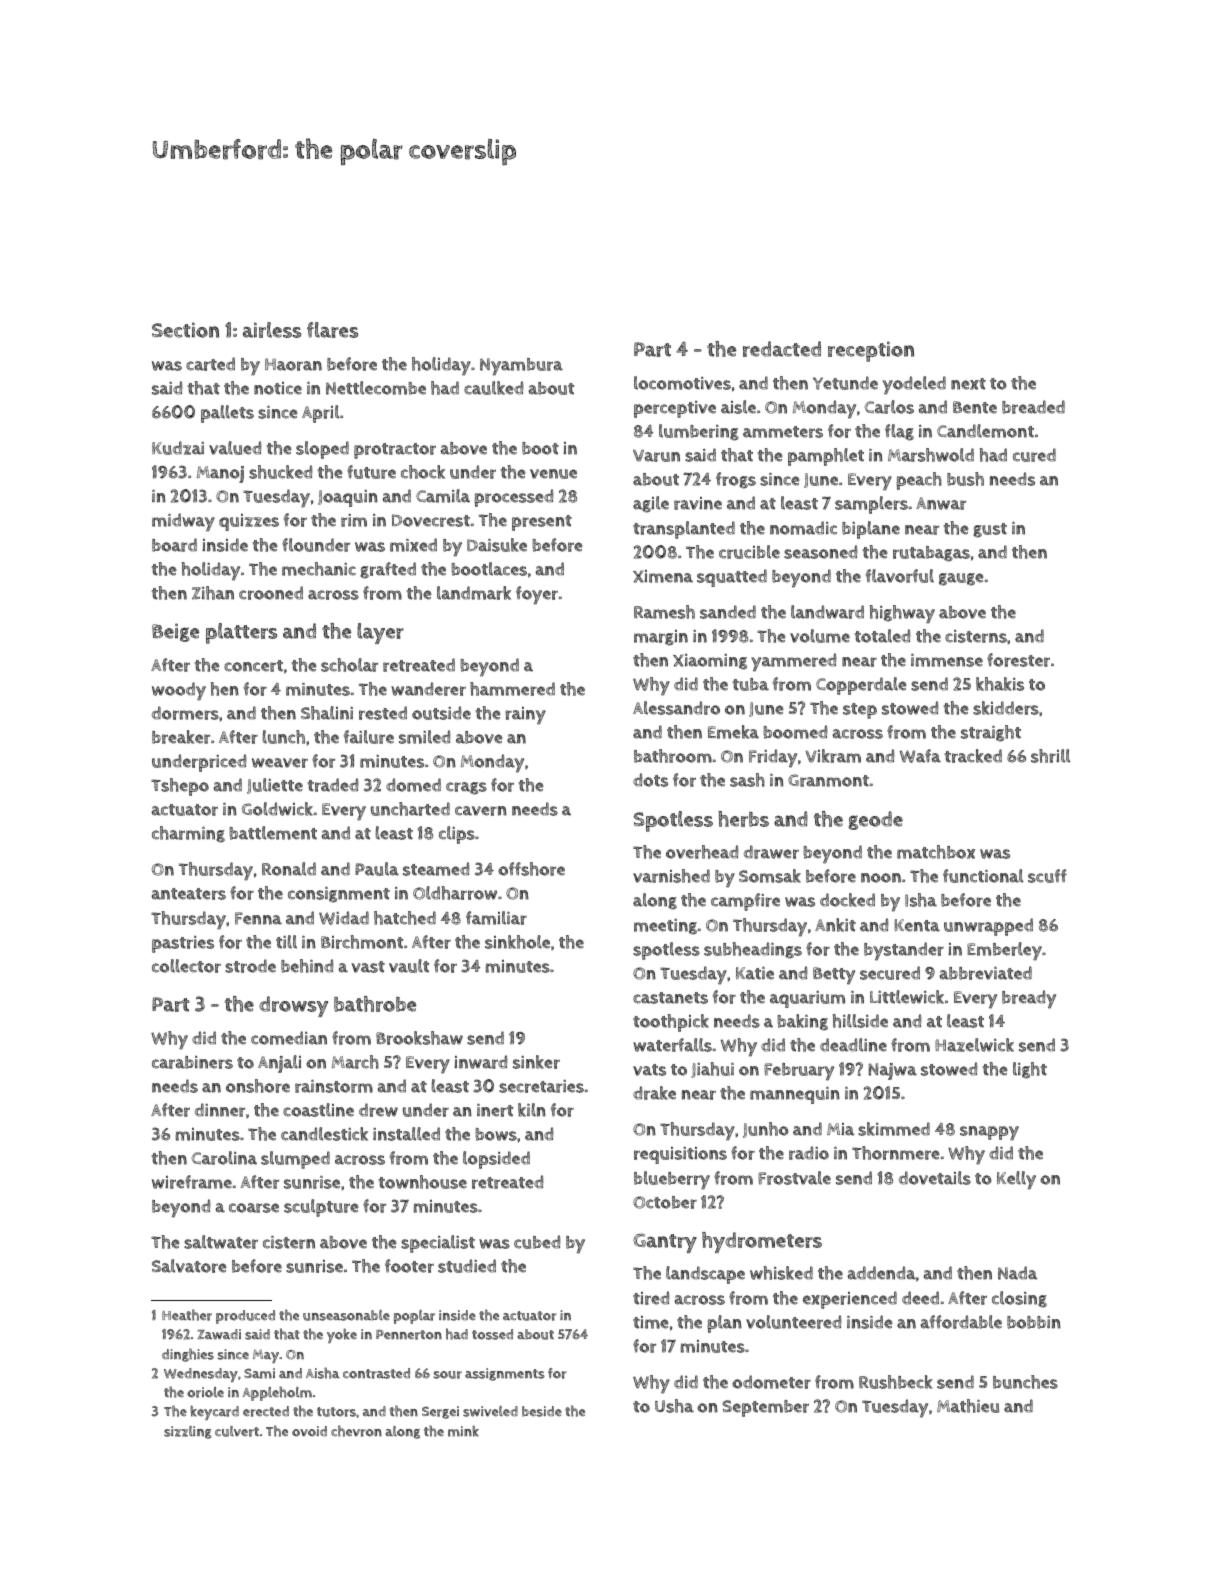 The image size is (1223, 1582). I want to click on shrill, so click(1050, 756).
